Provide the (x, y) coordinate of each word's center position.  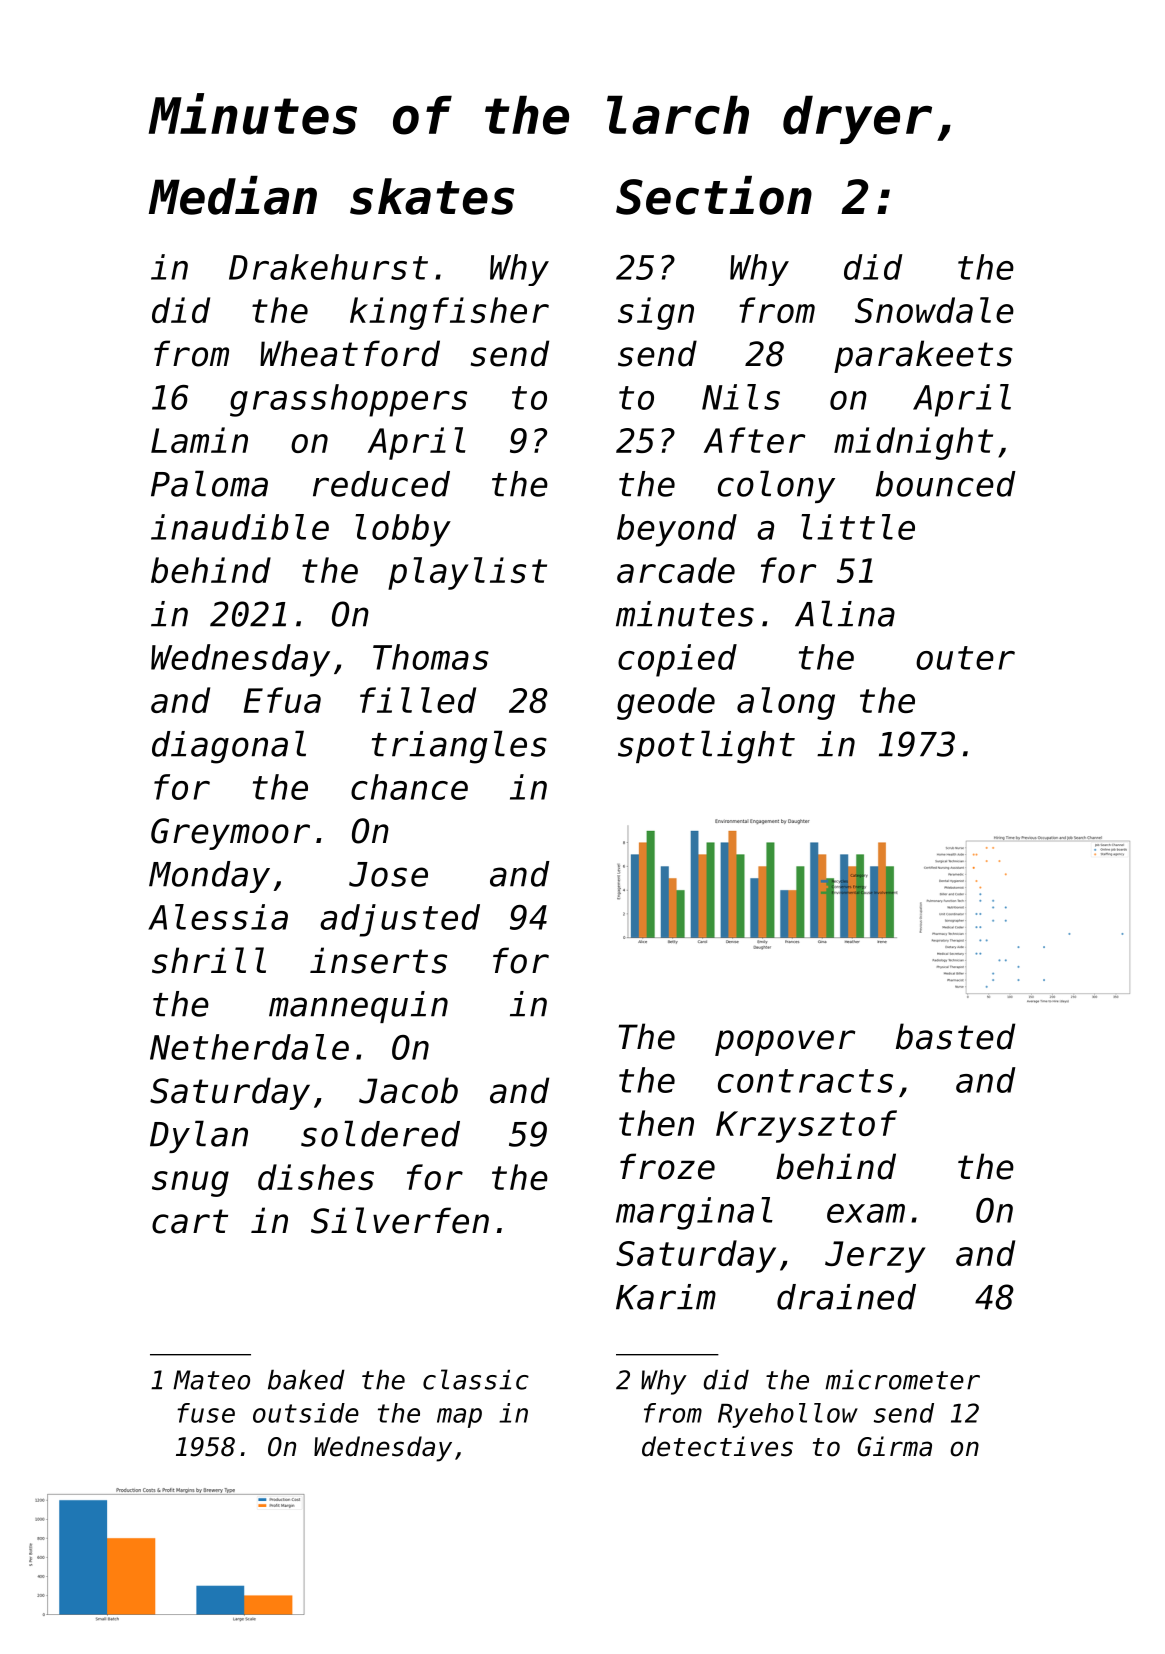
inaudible (240, 527)
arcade (676, 570)
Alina (845, 613)
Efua (282, 700)
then (656, 1123)
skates (432, 196)
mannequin (358, 1007)
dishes (316, 1177)
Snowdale (934, 310)
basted (955, 1036)
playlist (467, 573)
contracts (805, 1081)
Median (233, 195)
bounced (946, 484)
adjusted (400, 920)
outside (306, 1413)
